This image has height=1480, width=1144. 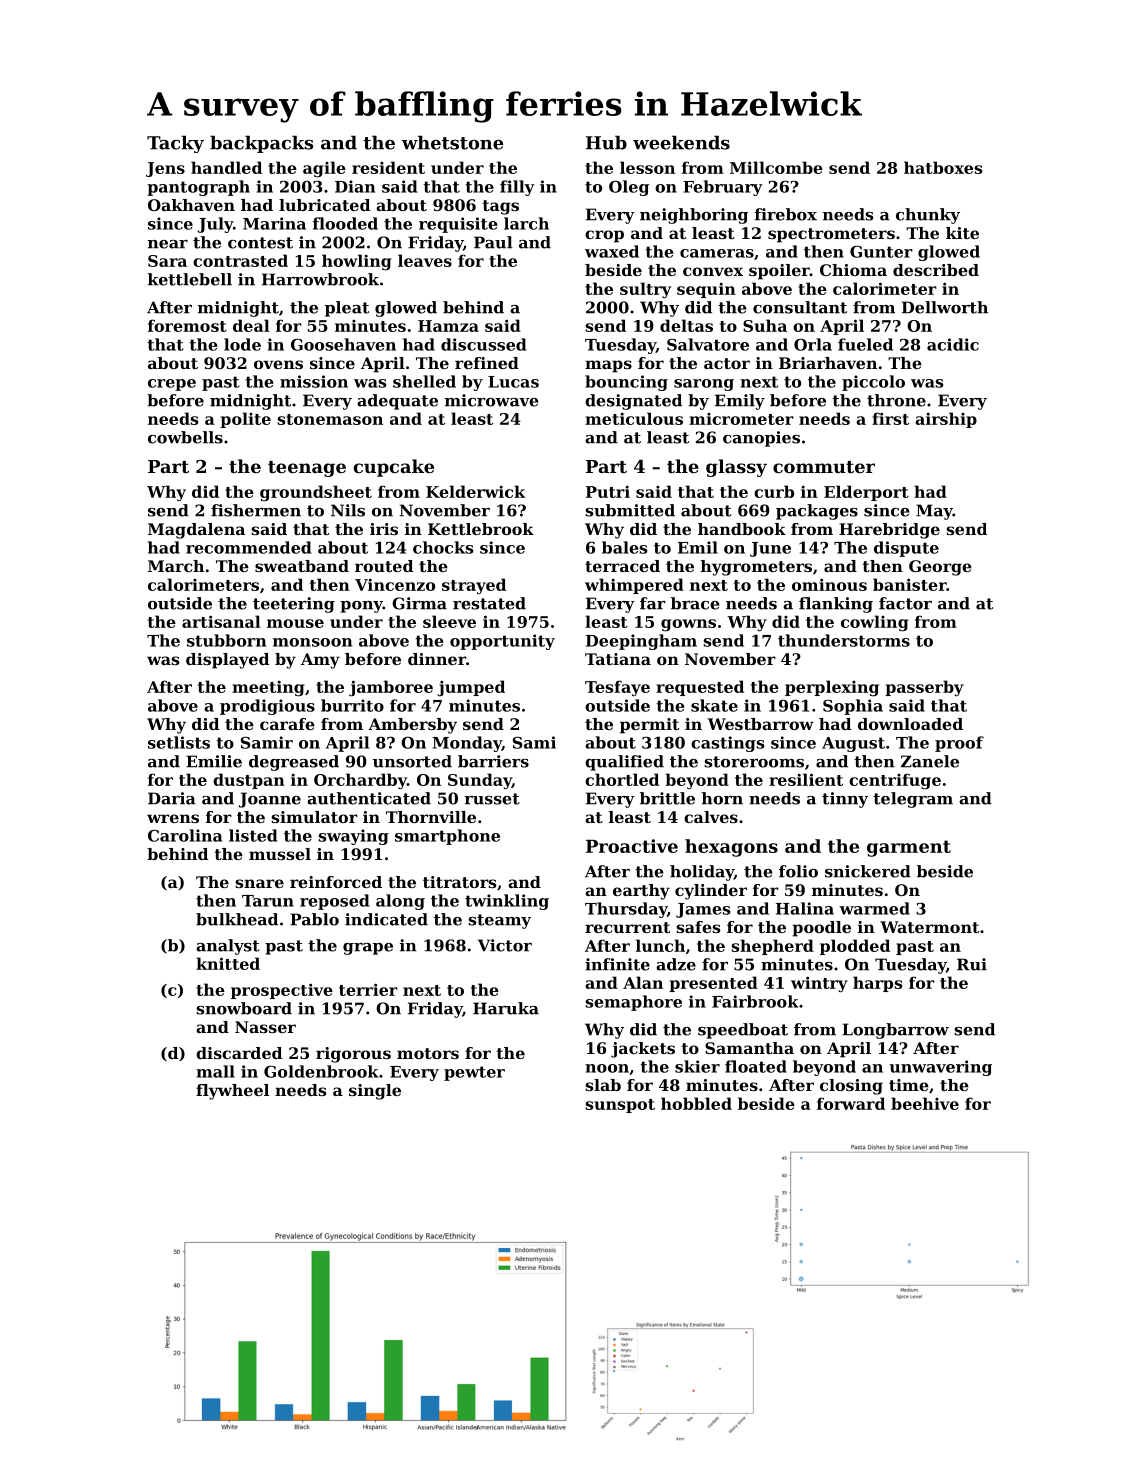 What do you see at coordinates (943, 167) in the image?
I see `hatboxes` at bounding box center [943, 167].
